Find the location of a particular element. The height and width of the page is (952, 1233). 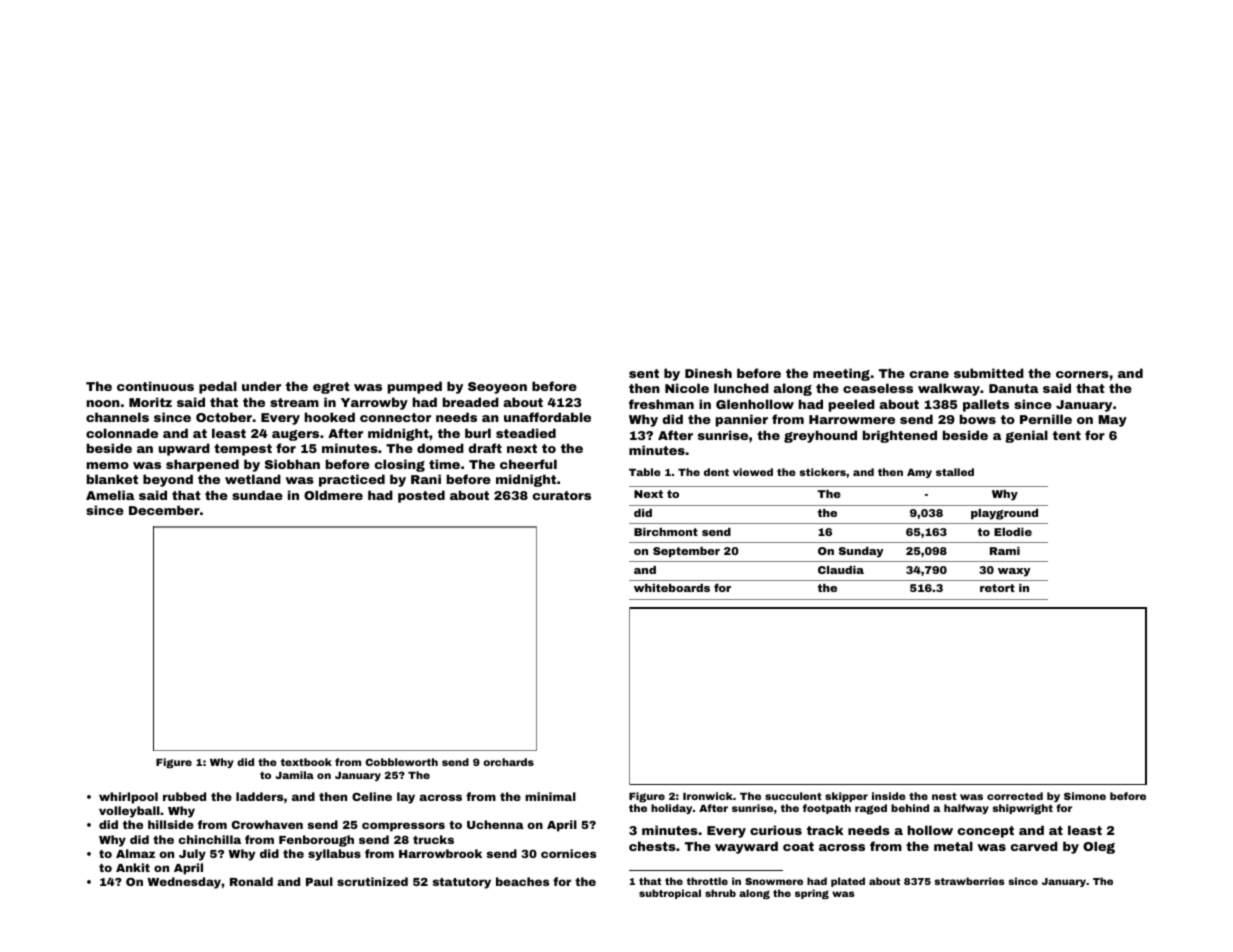

retort is located at coordinates (997, 588).
